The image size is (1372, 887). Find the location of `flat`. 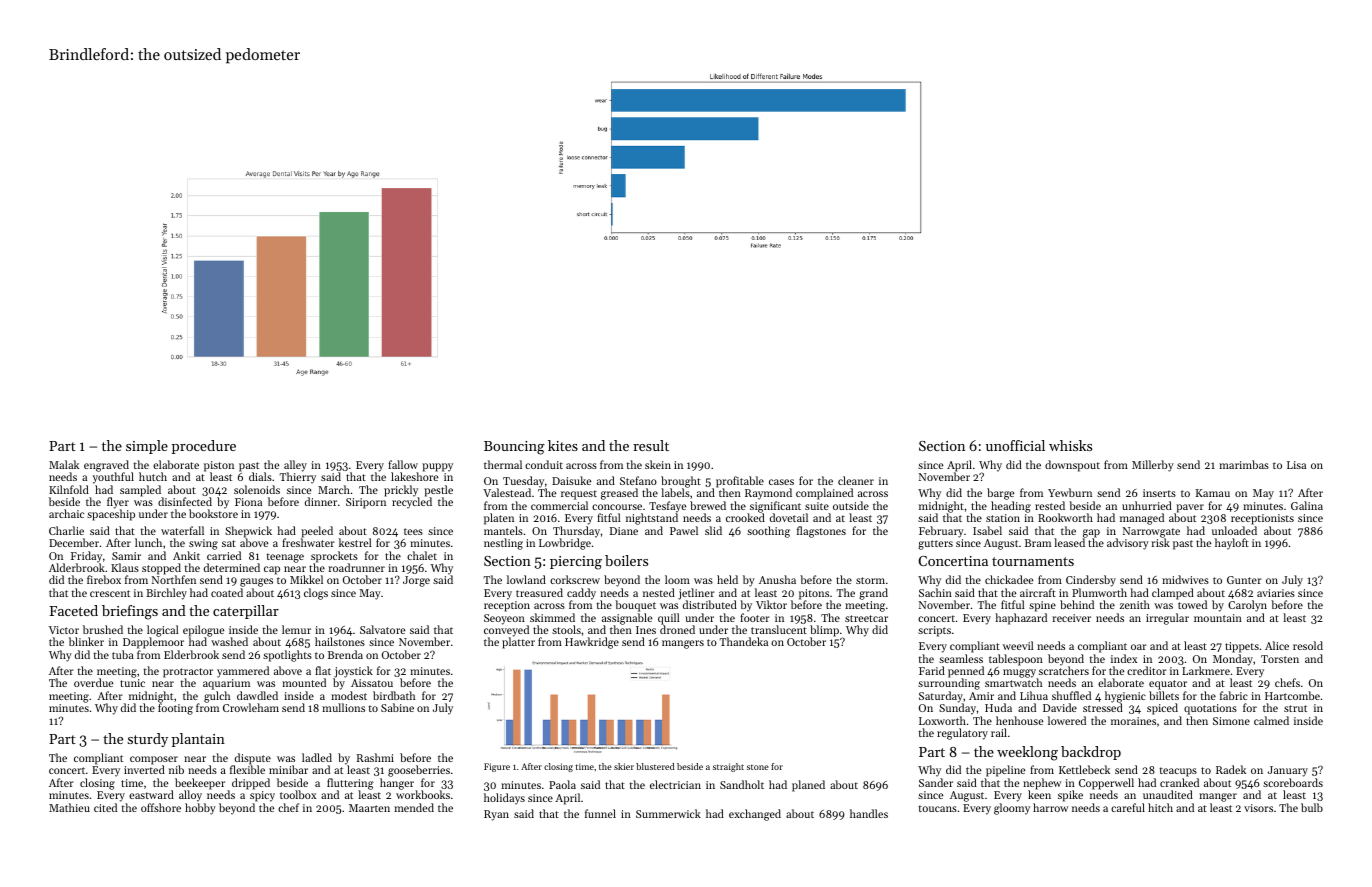

flat is located at coordinates (323, 670).
